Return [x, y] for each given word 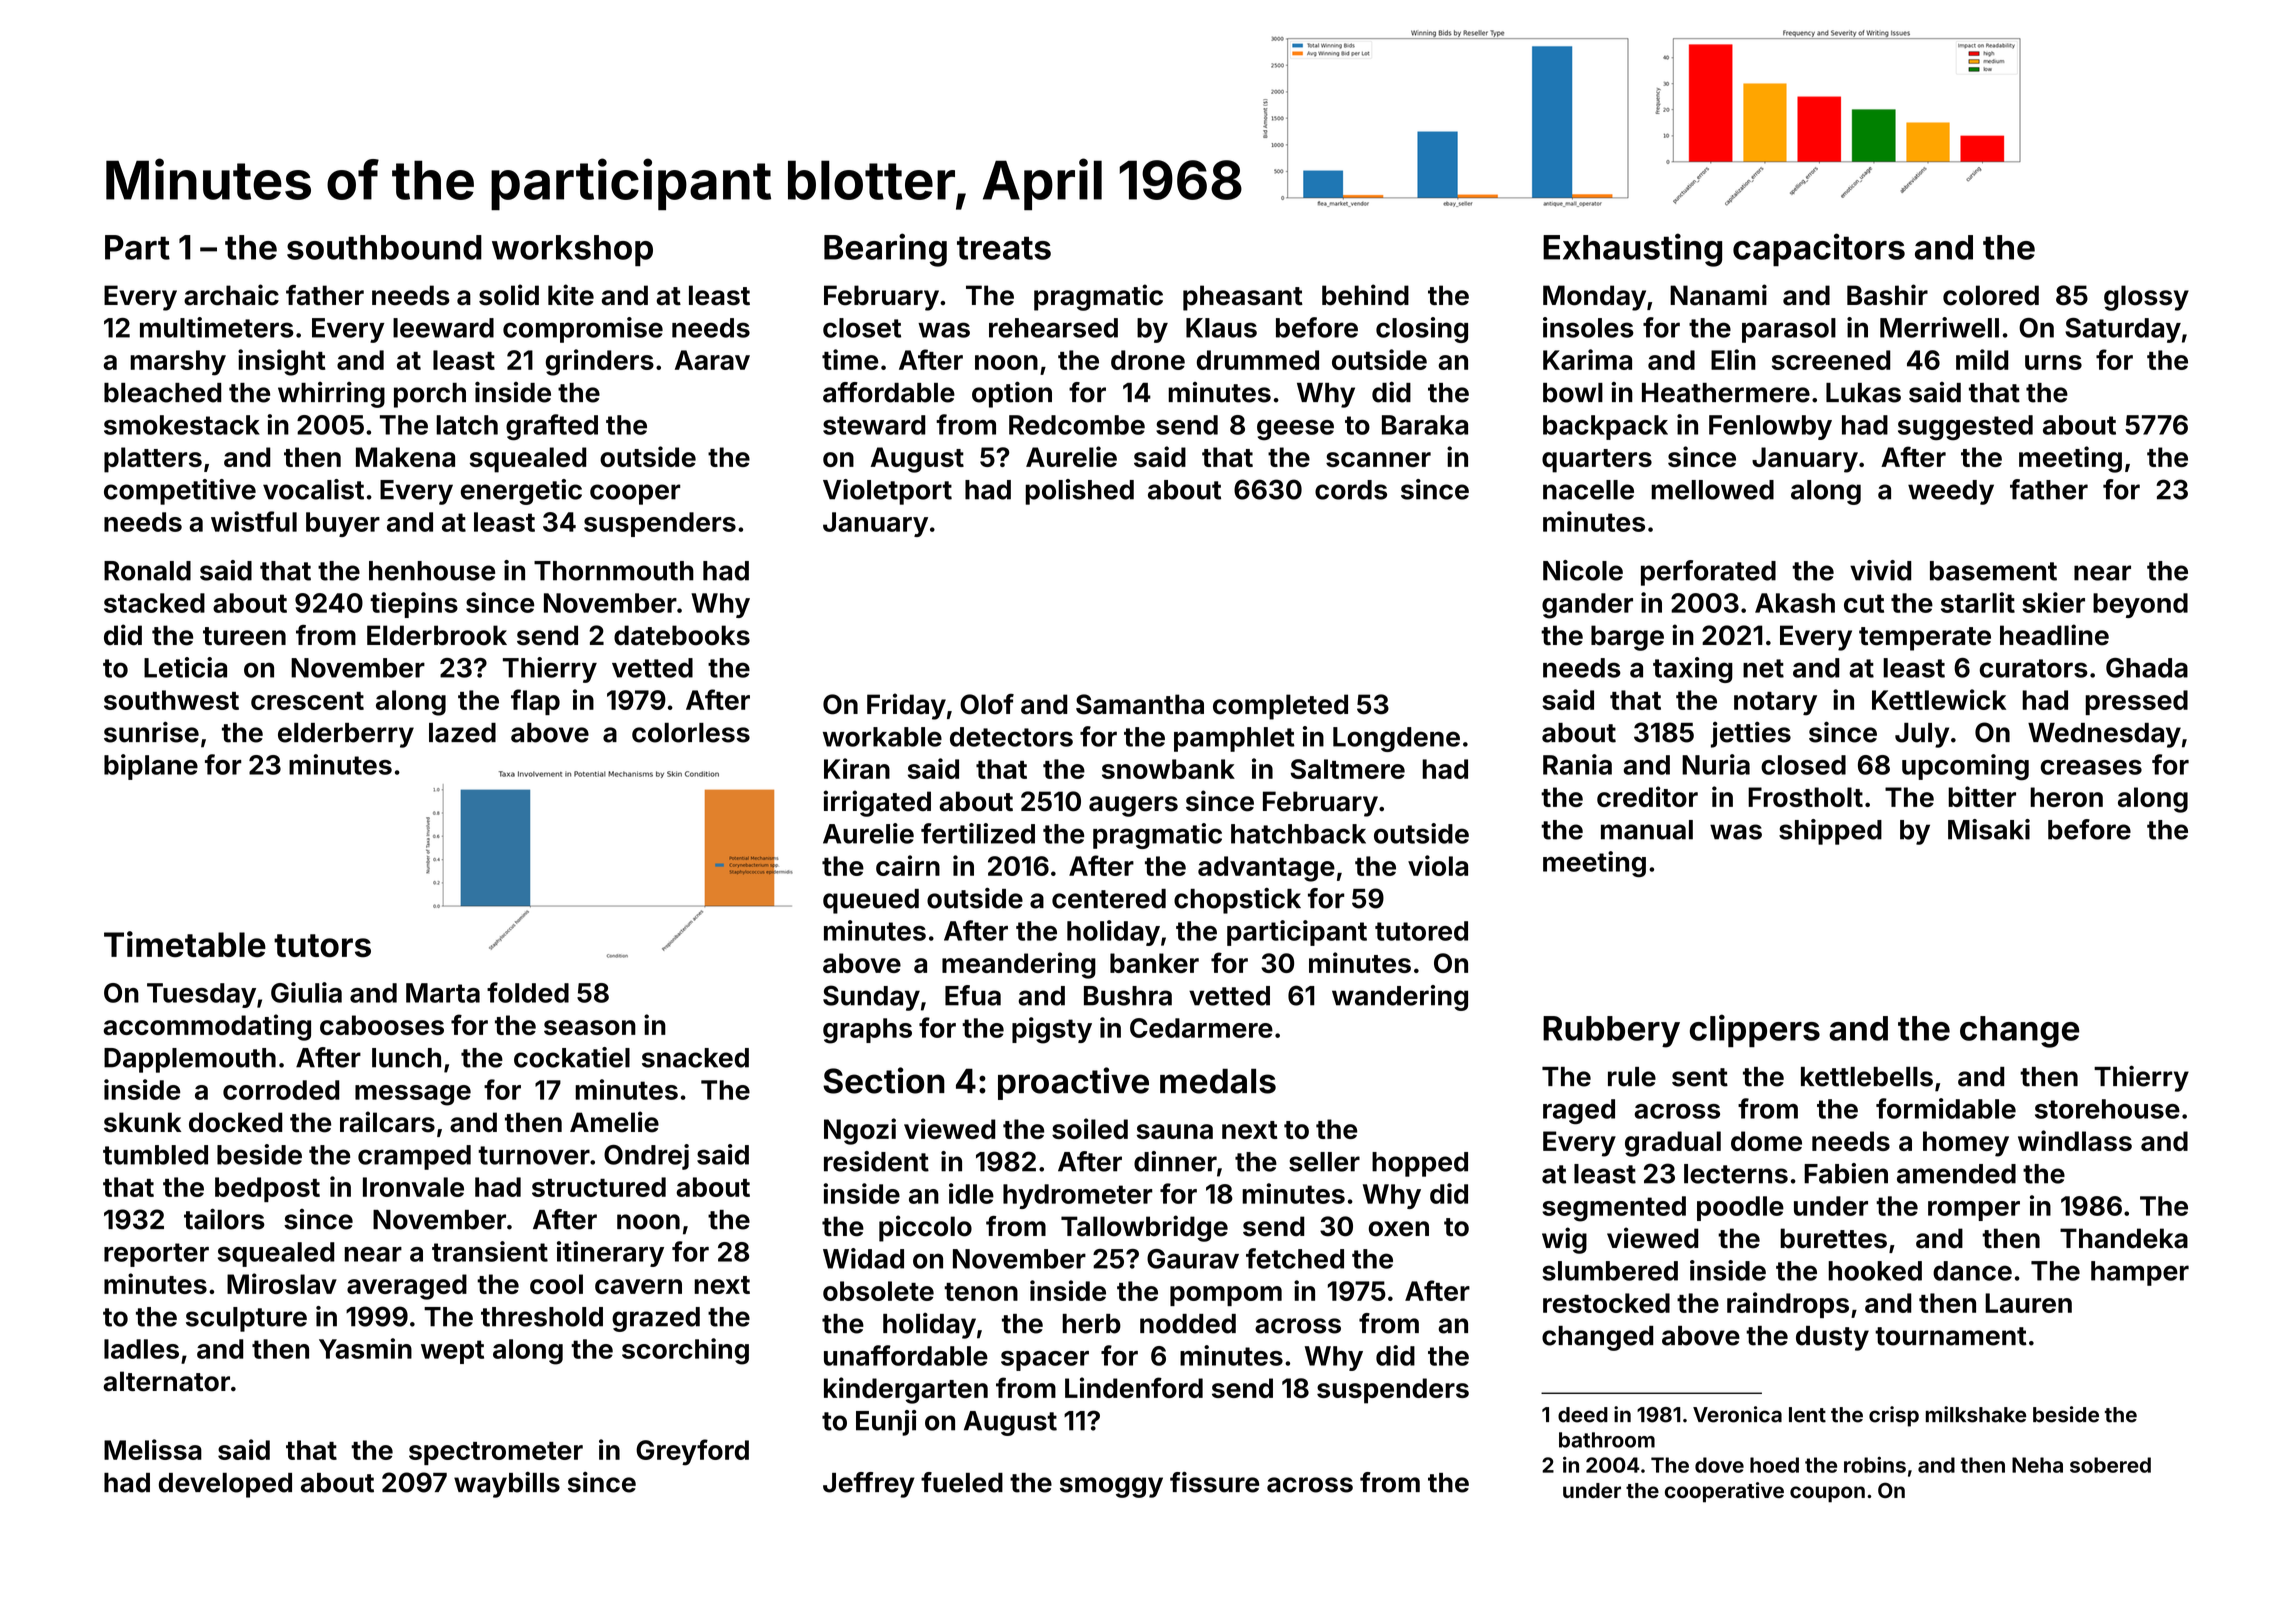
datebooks [682, 635]
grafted [552, 427]
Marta [443, 993]
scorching [685, 1351]
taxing [1693, 670]
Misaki [1989, 829]
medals [1218, 1081]
